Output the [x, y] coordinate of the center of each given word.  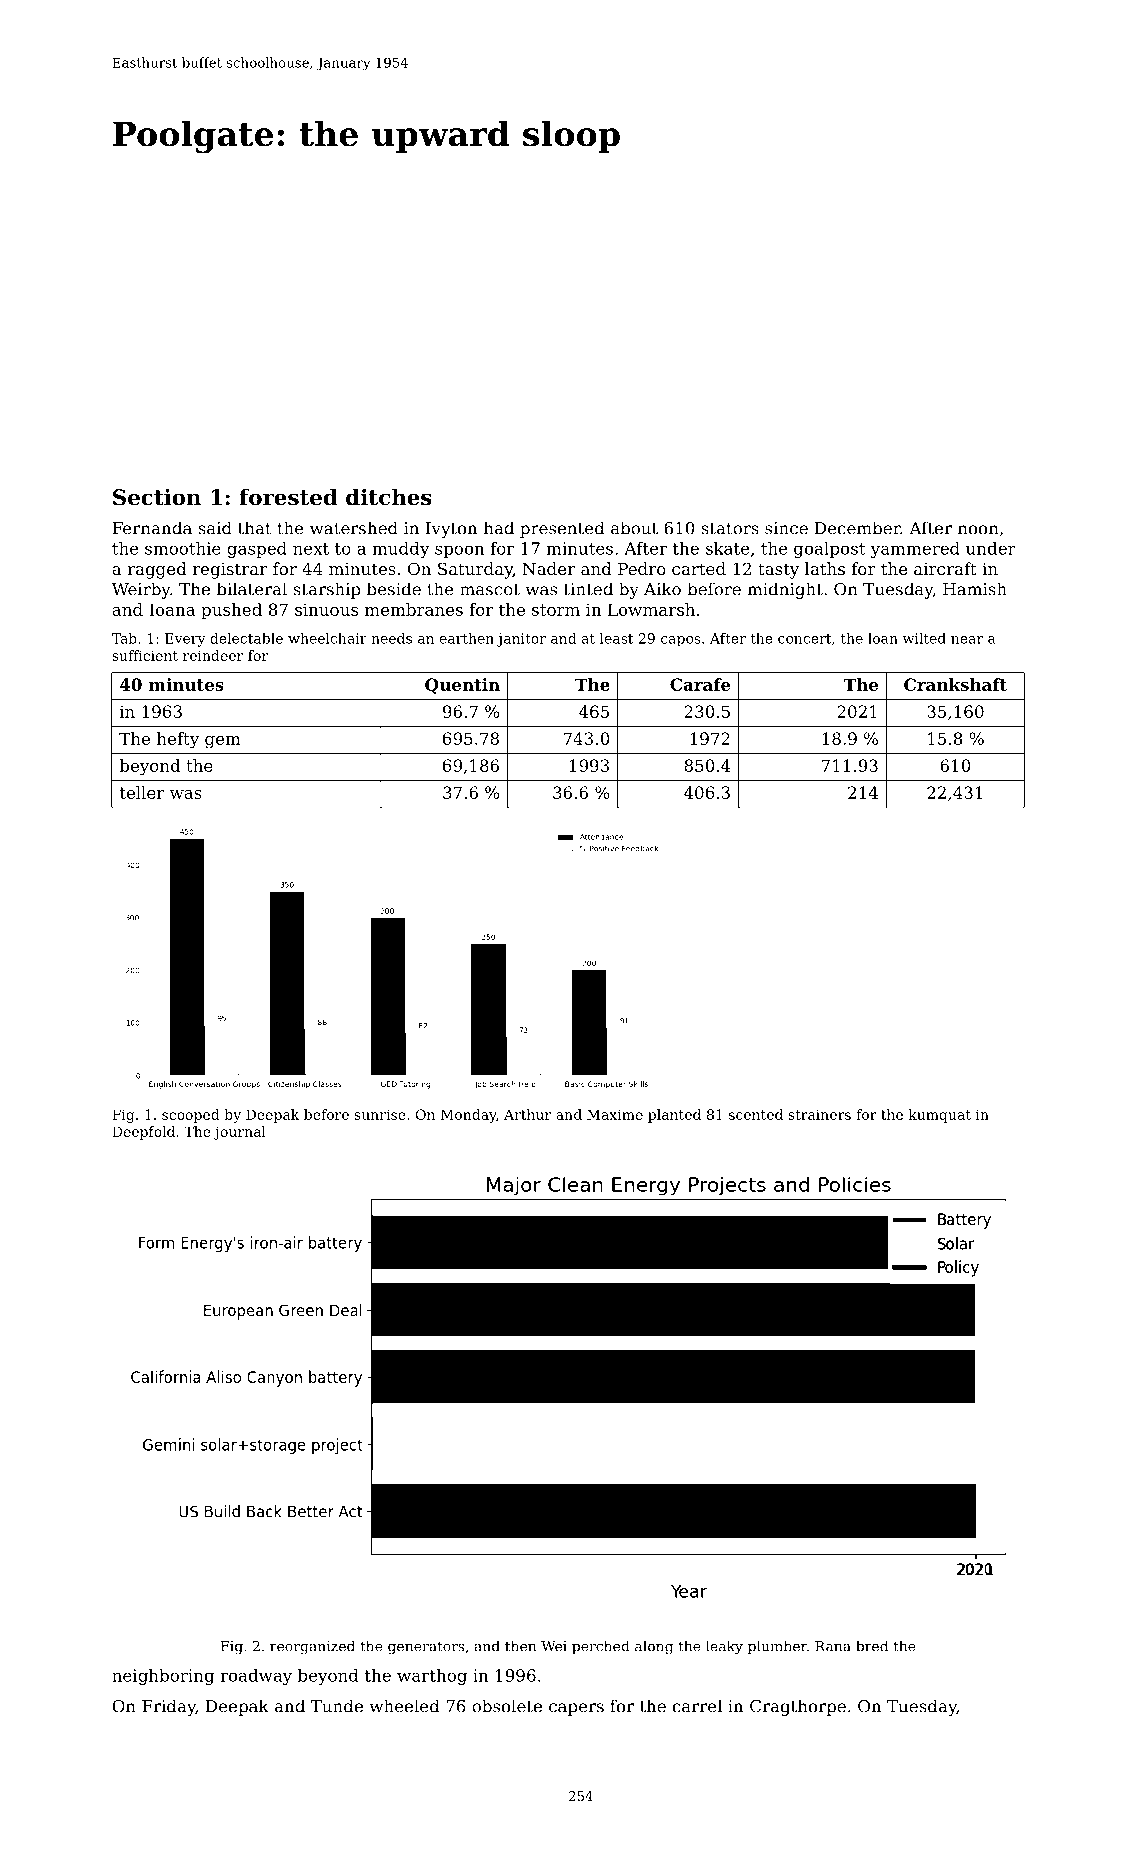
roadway [256, 1677]
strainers [820, 1114]
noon [978, 530]
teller [142, 792]
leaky [724, 1647]
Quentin [462, 686]
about [634, 528]
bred [872, 1646]
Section [157, 497]
